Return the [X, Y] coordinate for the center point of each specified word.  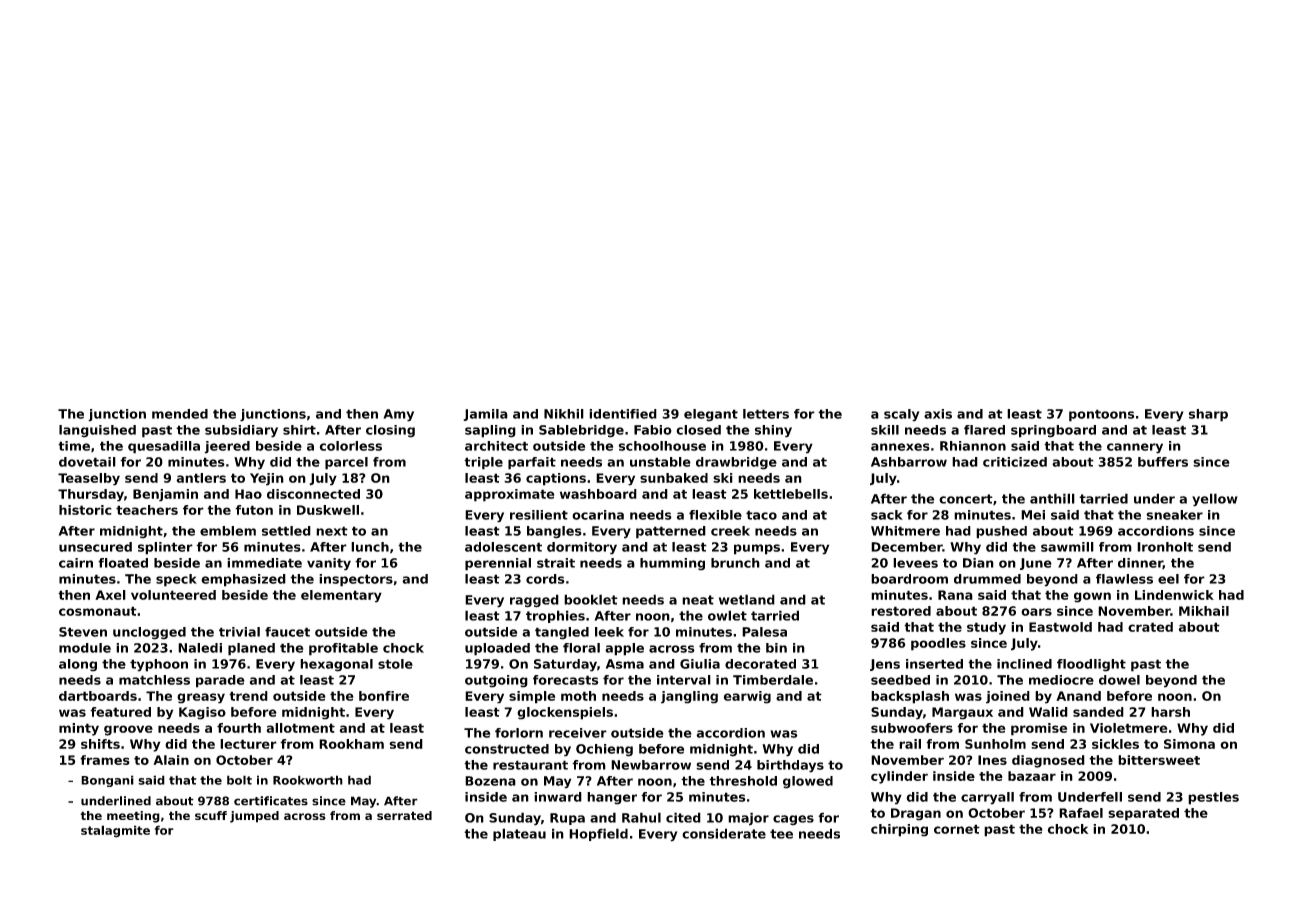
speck [176, 580]
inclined [1024, 664]
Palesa [764, 632]
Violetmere [1128, 728]
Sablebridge [581, 431]
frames [105, 760]
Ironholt [1165, 547]
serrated [404, 815]
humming [672, 564]
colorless [351, 446]
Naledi [200, 648]
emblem [228, 531]
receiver [578, 733]
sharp [1208, 415]
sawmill [1067, 547]
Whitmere [905, 531]
